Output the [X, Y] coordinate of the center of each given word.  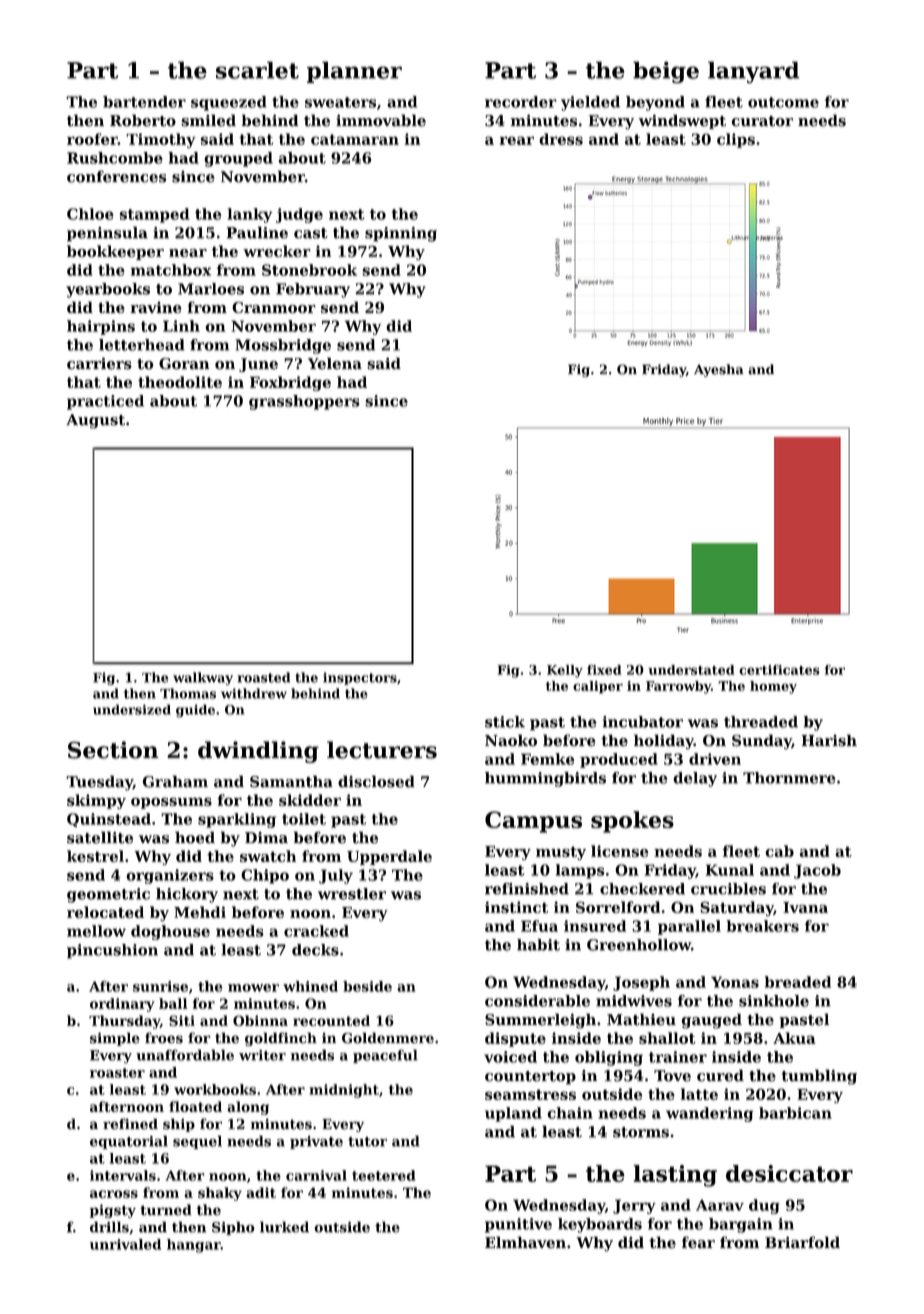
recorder [521, 102]
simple [115, 1039]
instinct [516, 907]
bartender [144, 102]
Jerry [634, 1206]
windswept [682, 121]
